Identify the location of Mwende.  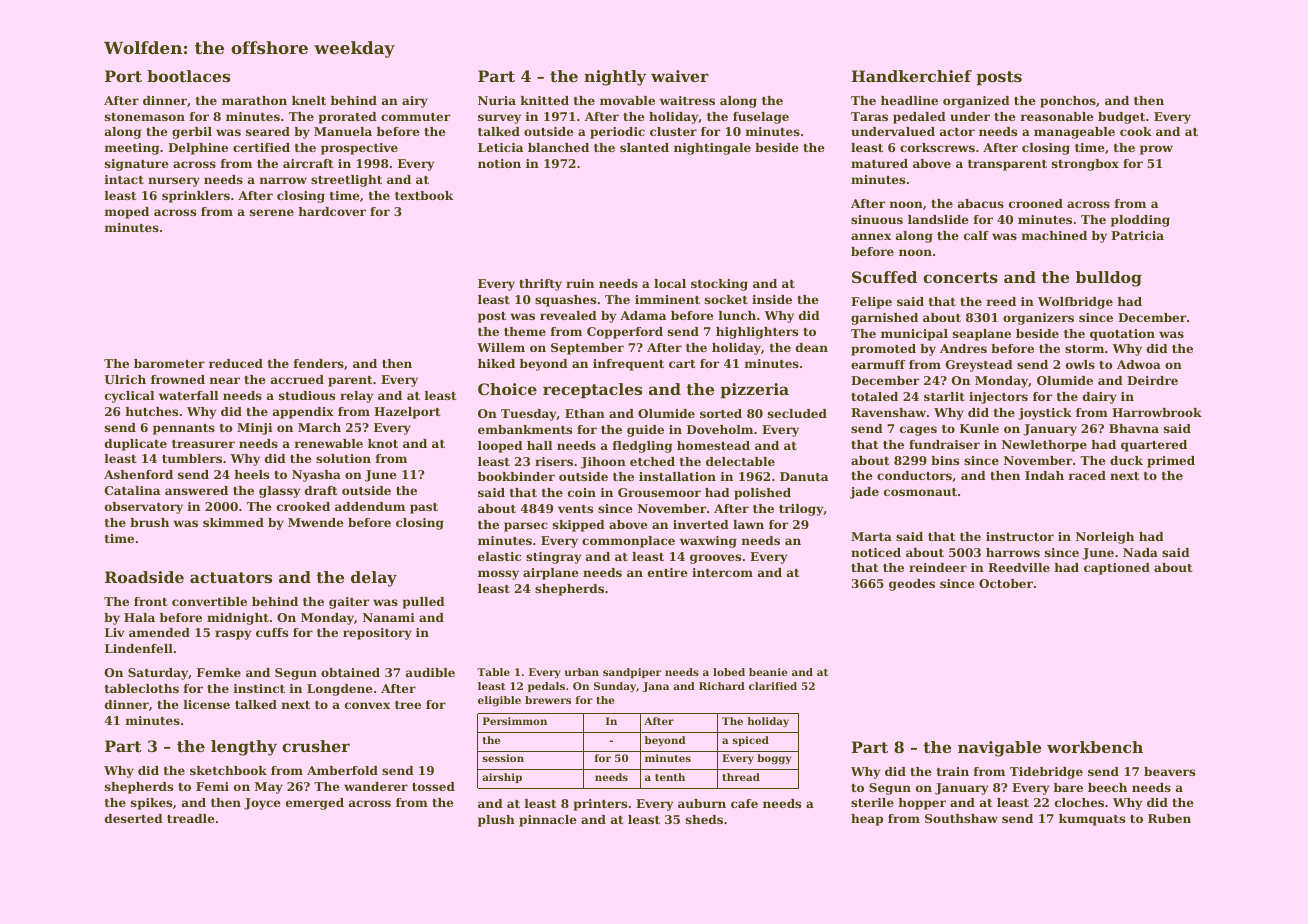
(316, 522).
